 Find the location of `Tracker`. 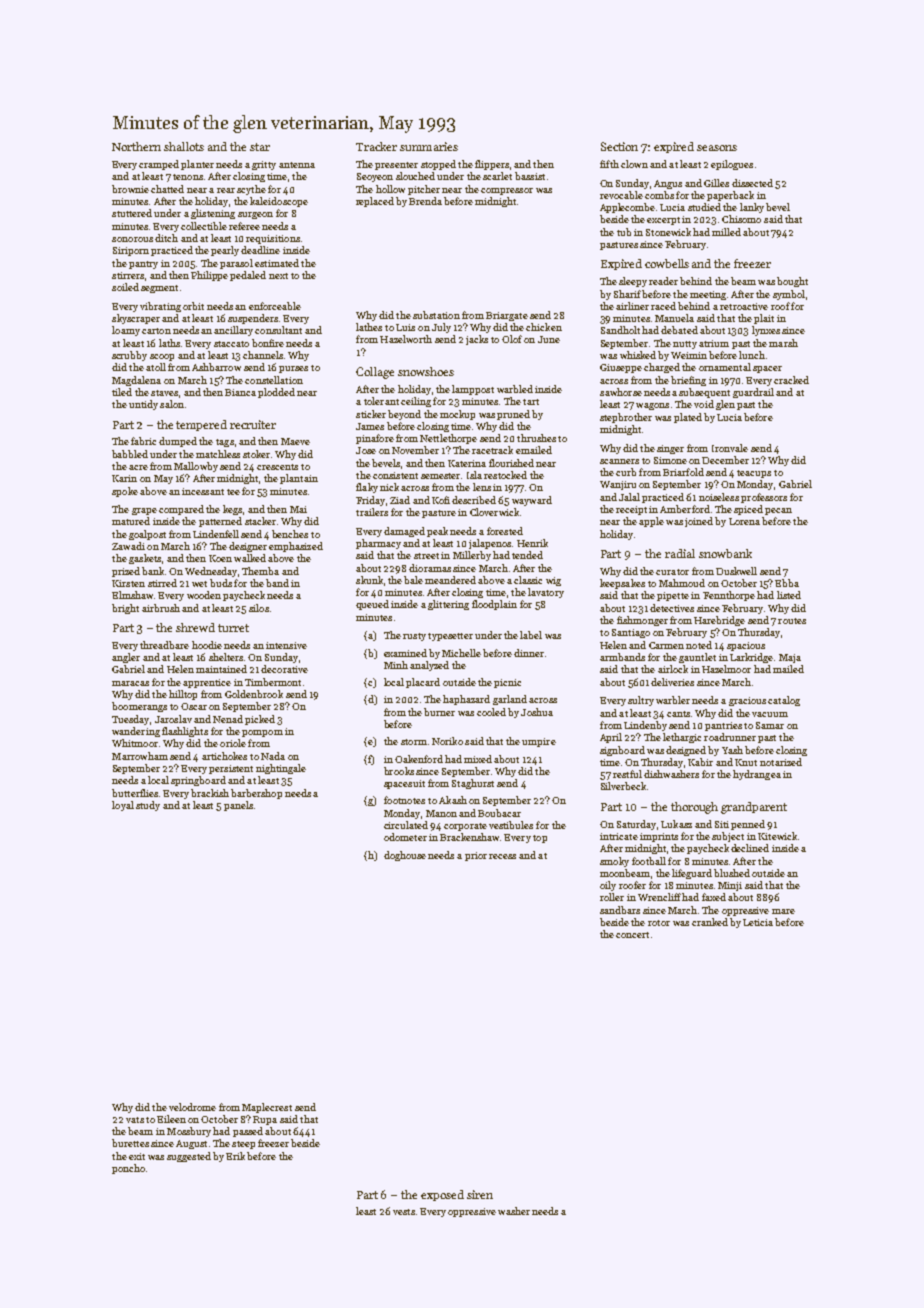

Tracker is located at coordinates (376, 146).
